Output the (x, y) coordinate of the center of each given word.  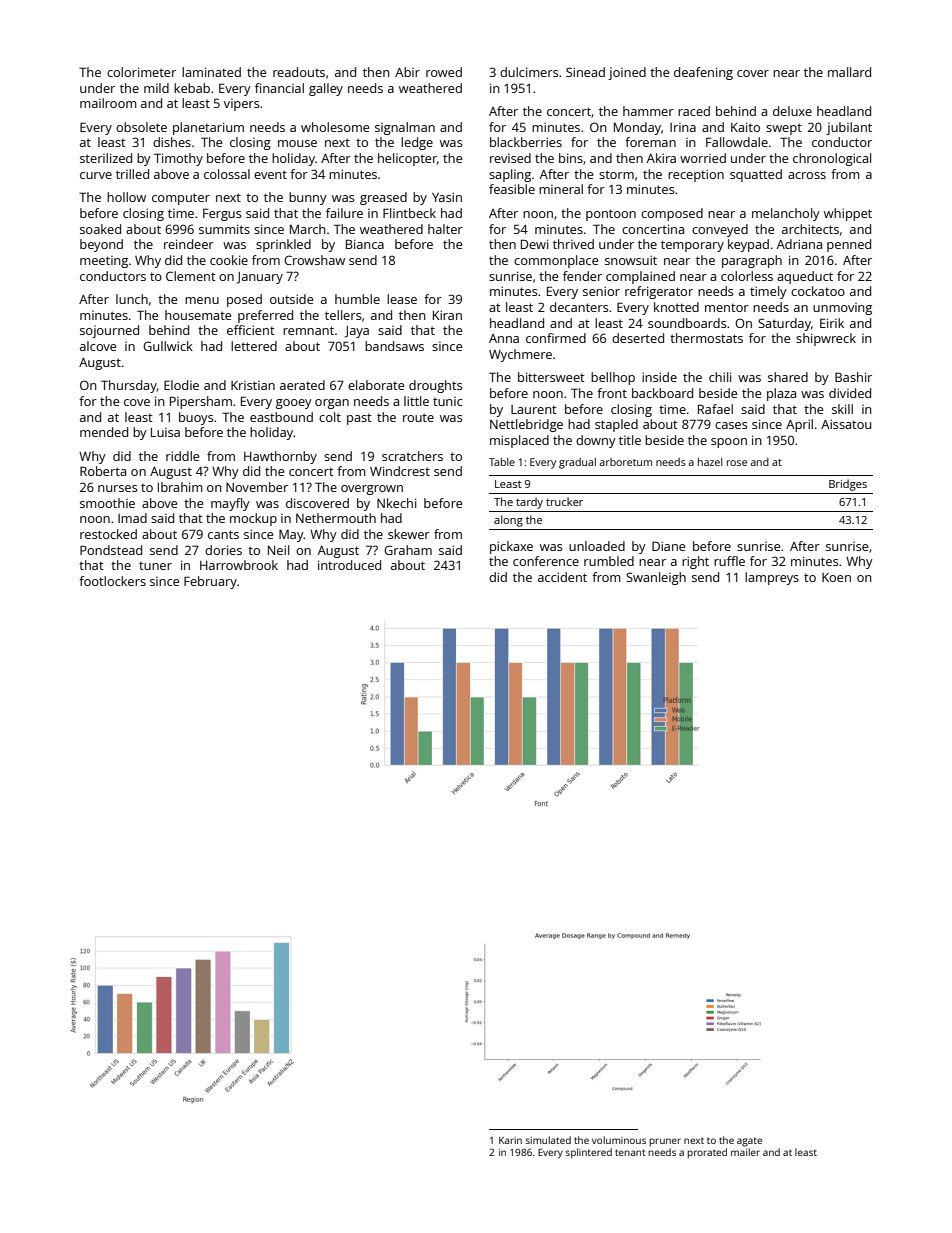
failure (344, 213)
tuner (155, 565)
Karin (510, 1140)
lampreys (772, 578)
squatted (756, 175)
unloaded (597, 546)
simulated (548, 1140)
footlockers (112, 581)
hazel (710, 462)
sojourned (109, 331)
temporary (692, 246)
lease (402, 299)
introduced (349, 565)
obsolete (141, 127)
